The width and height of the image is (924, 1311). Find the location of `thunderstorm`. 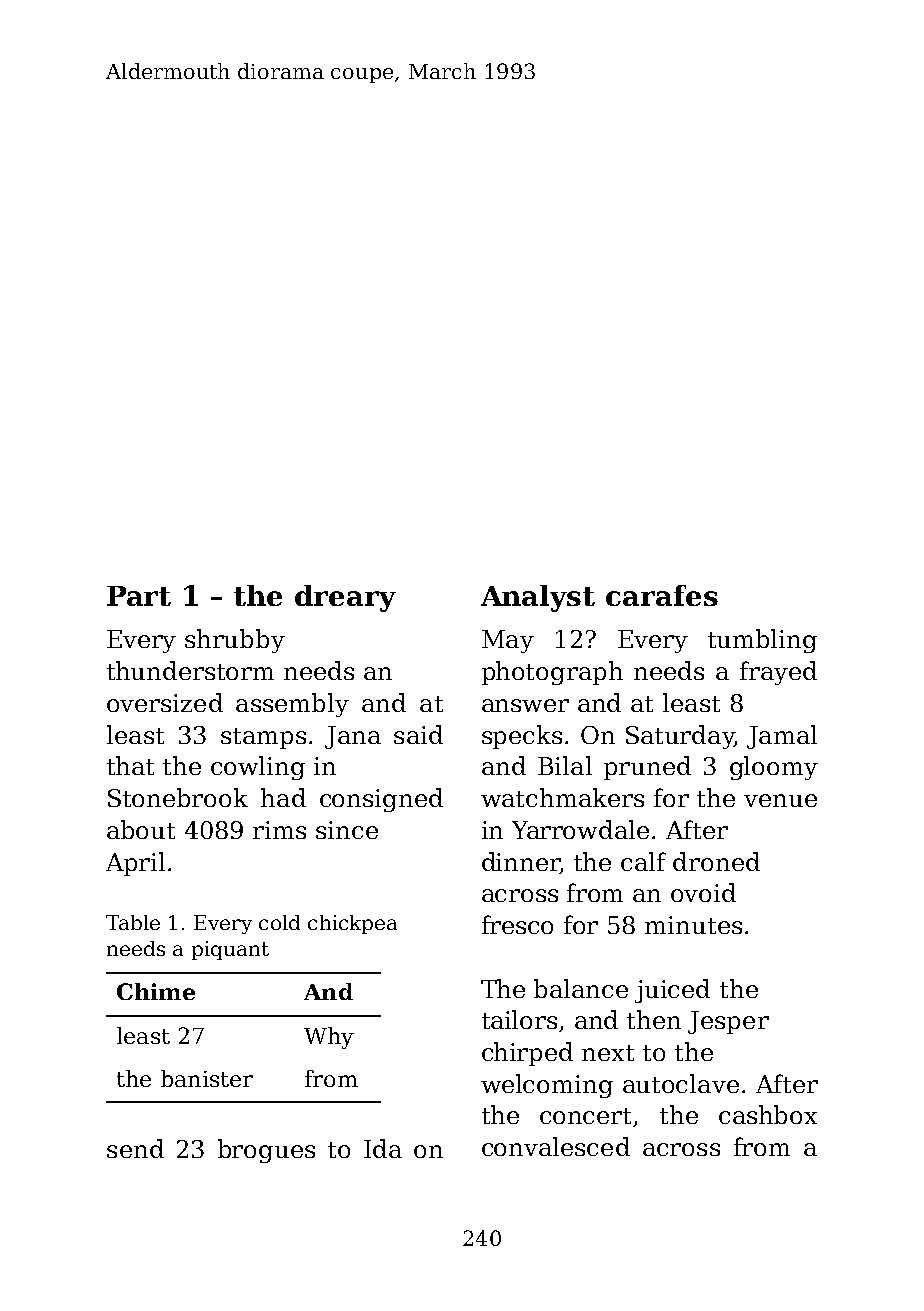

thunderstorm is located at coordinates (190, 670).
